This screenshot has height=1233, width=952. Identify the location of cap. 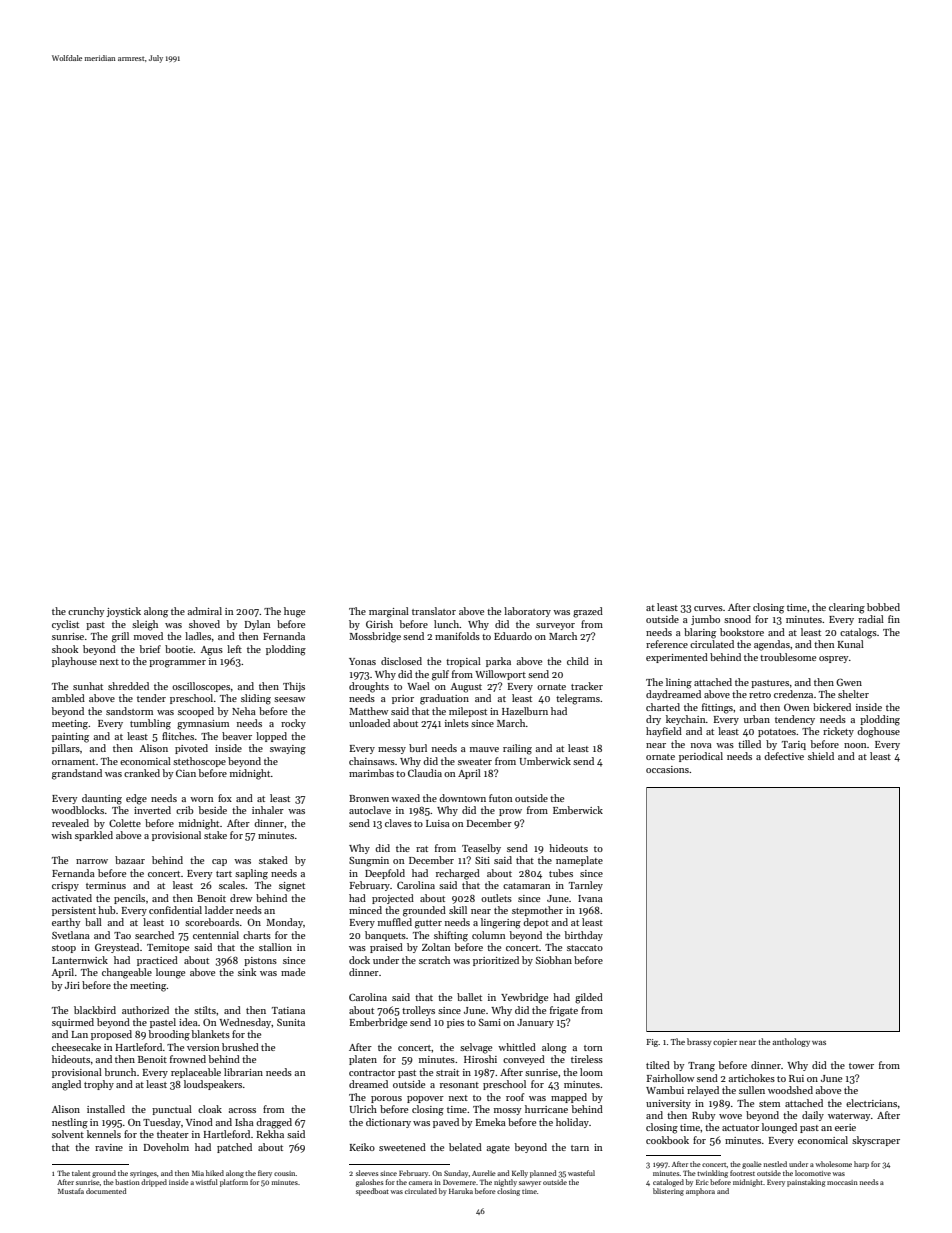
(219, 862).
